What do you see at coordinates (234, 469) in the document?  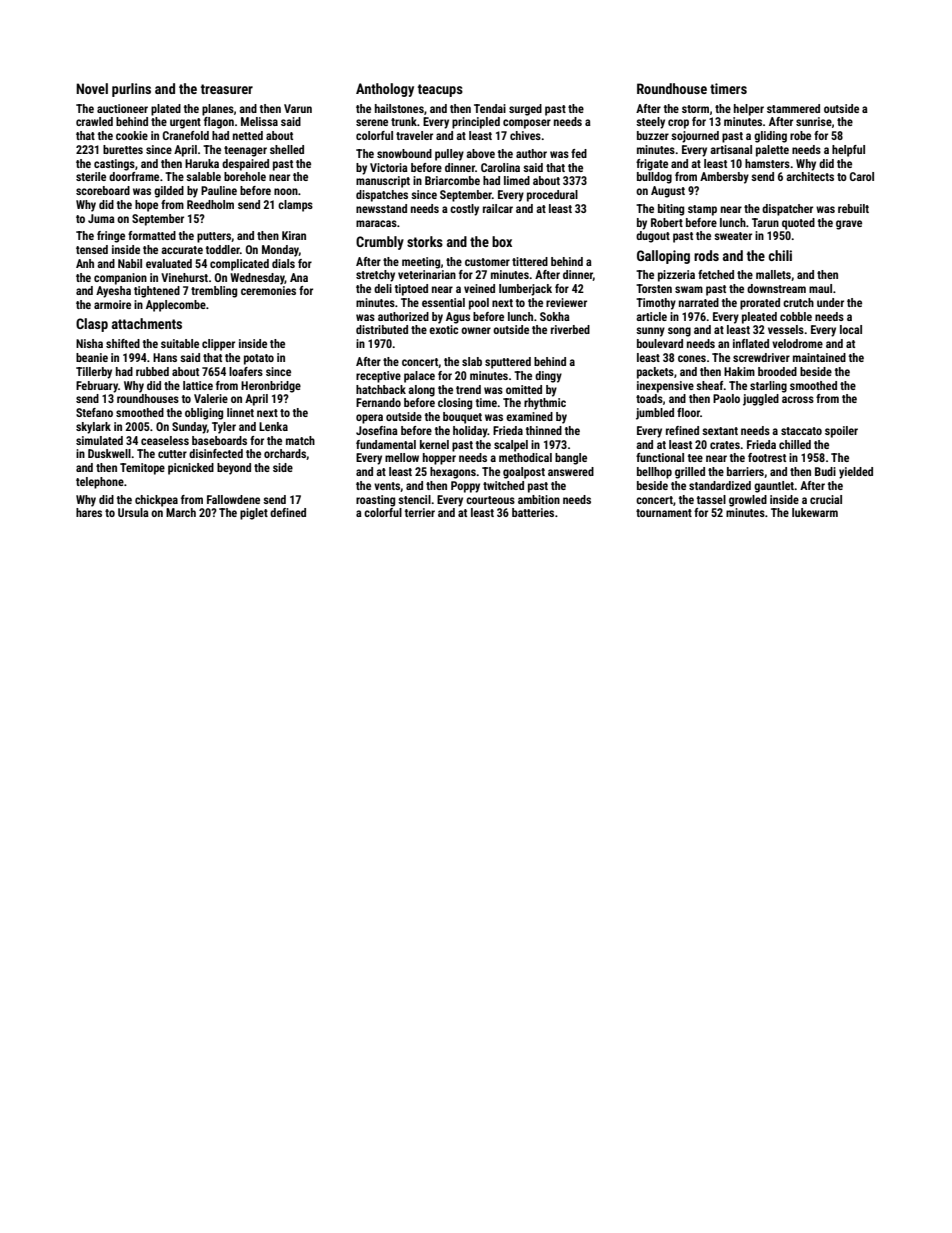 I see `beyond` at bounding box center [234, 469].
